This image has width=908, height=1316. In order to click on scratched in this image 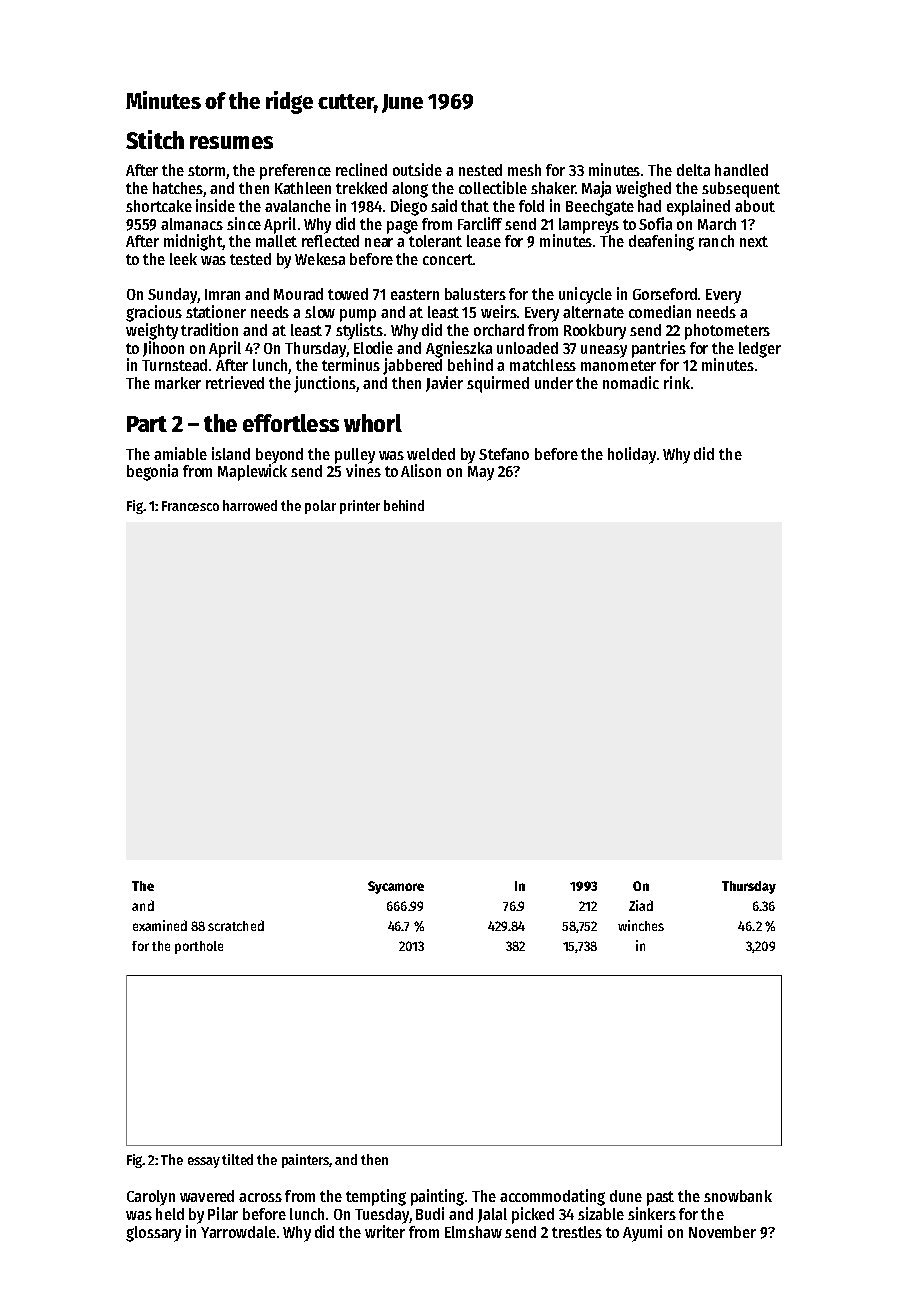, I will do `click(236, 925)`.
